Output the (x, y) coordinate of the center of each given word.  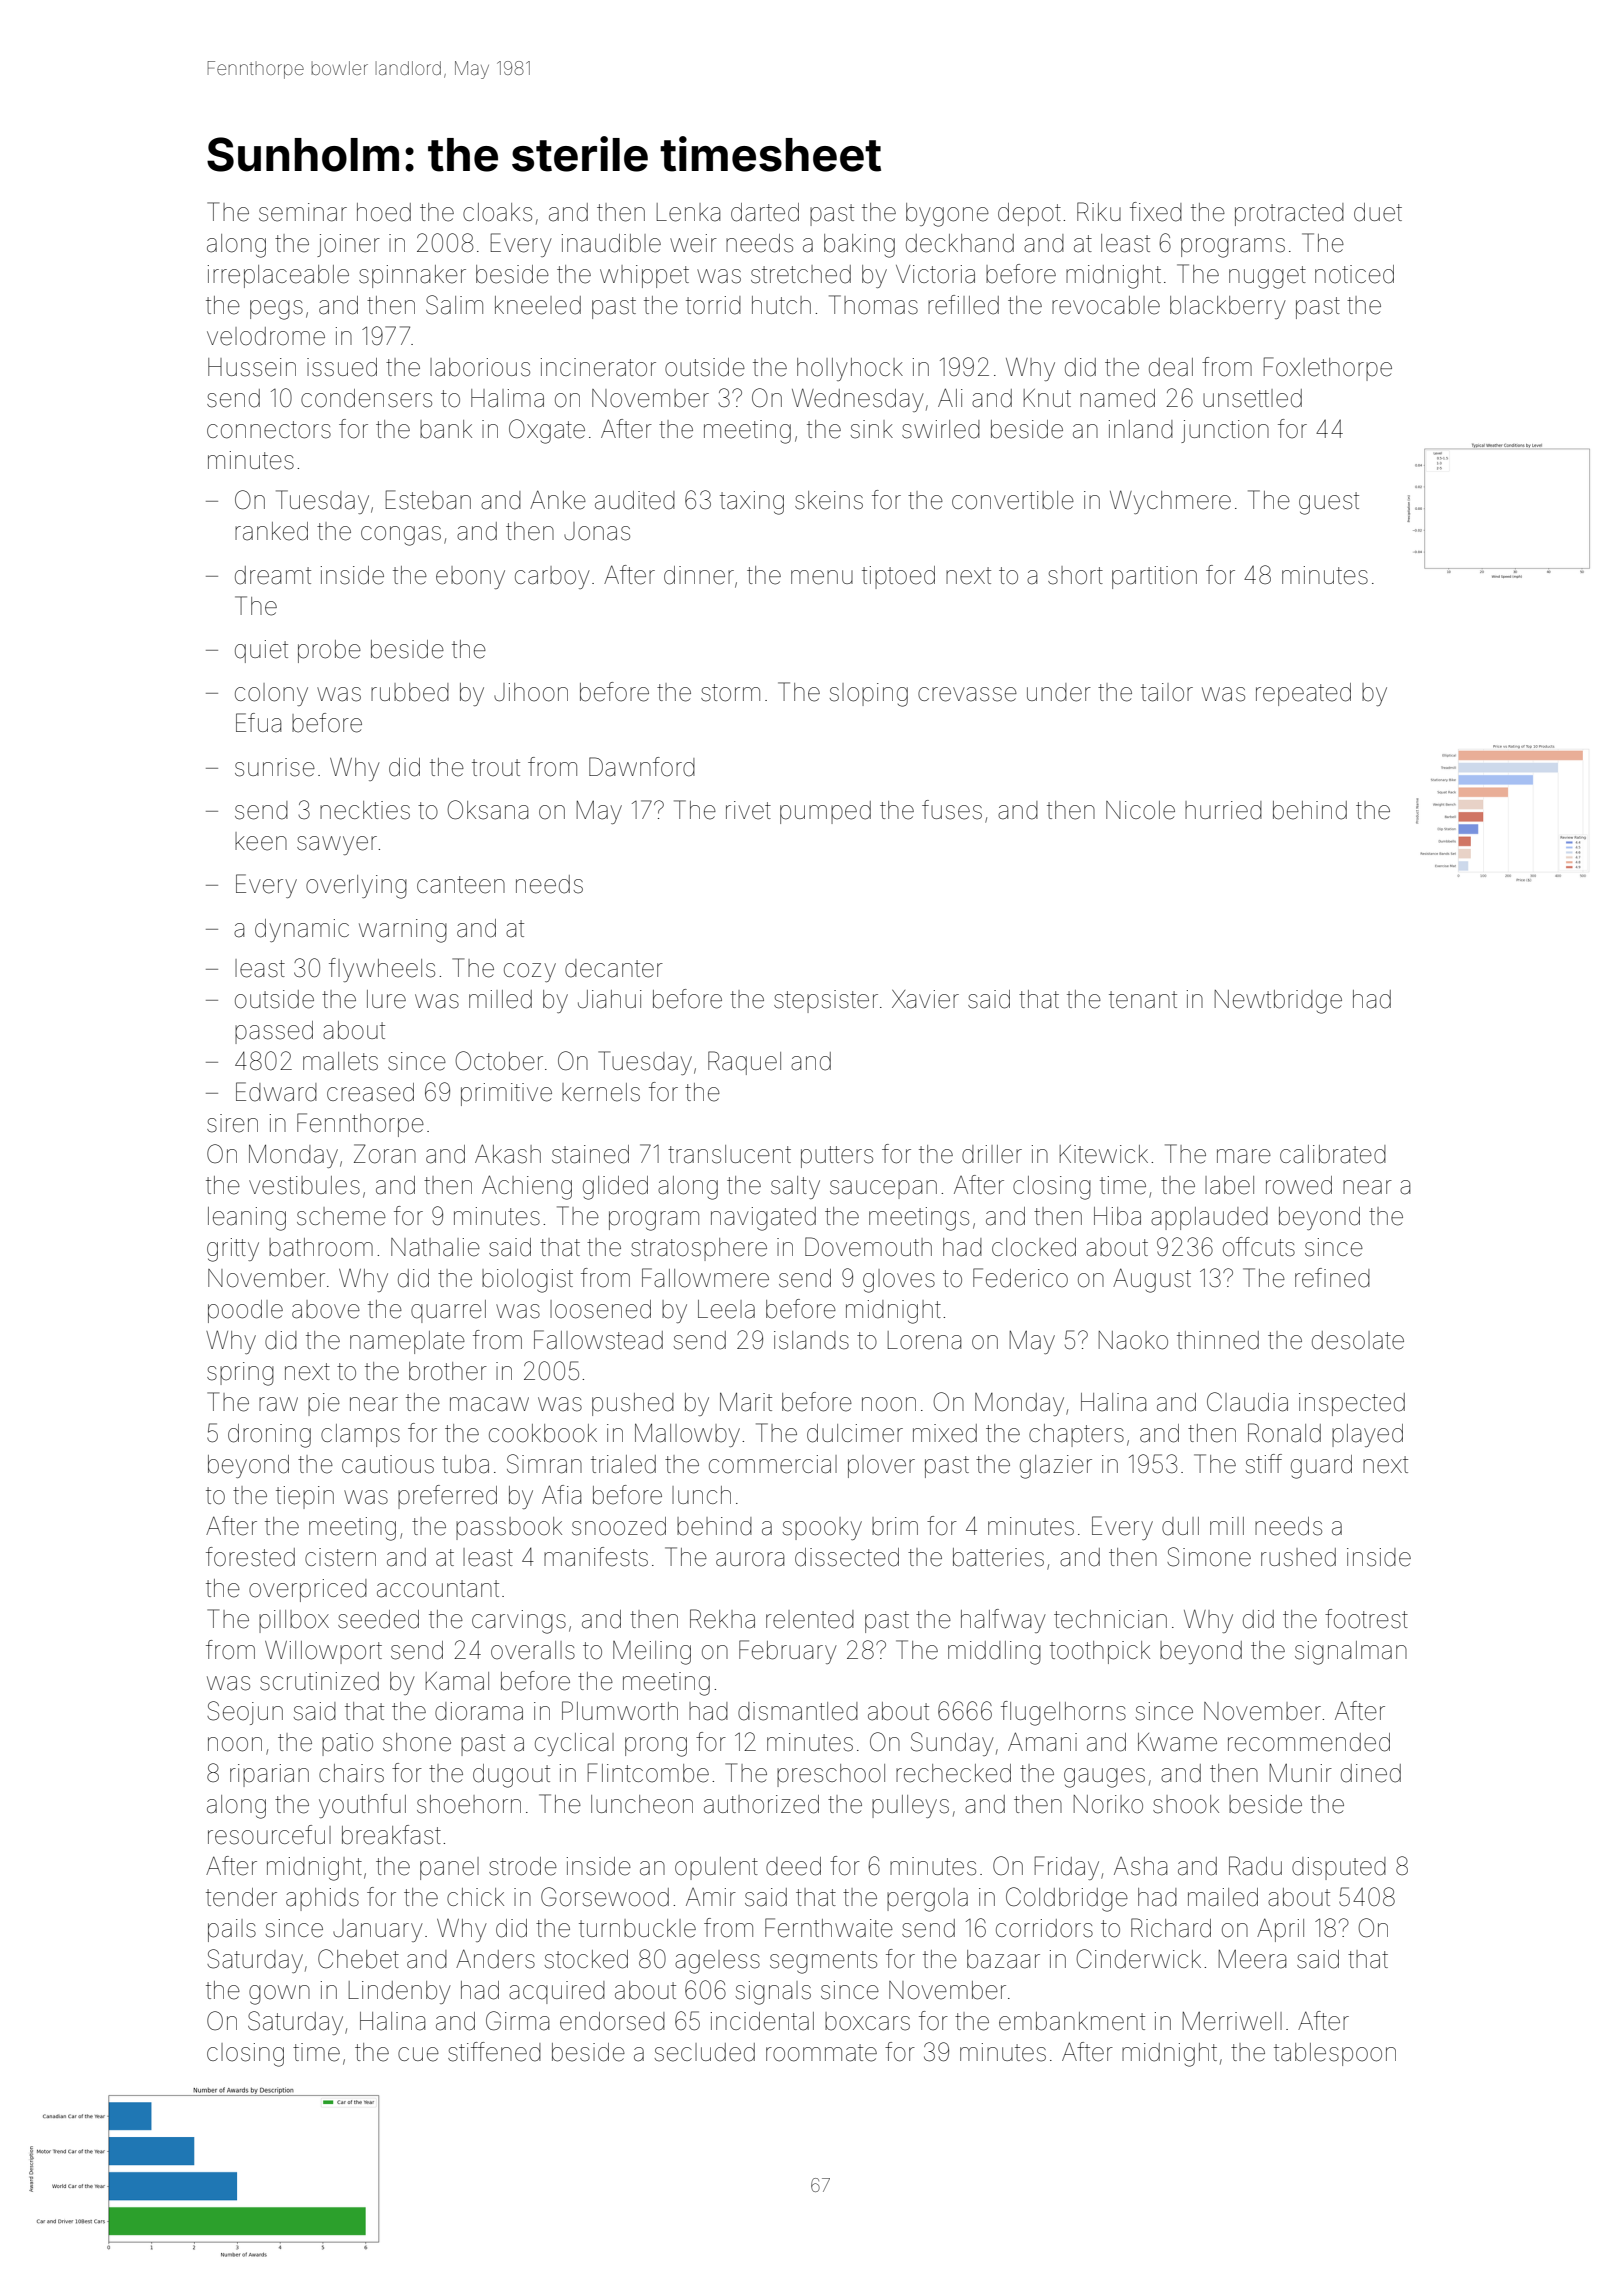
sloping (869, 695)
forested (250, 1557)
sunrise (275, 767)
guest (1329, 503)
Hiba (1117, 1216)
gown (279, 1995)
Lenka (688, 212)
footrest (1366, 1619)
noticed (1354, 274)
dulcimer (855, 1433)
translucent (729, 1154)
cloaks (497, 212)
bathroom (321, 1247)
